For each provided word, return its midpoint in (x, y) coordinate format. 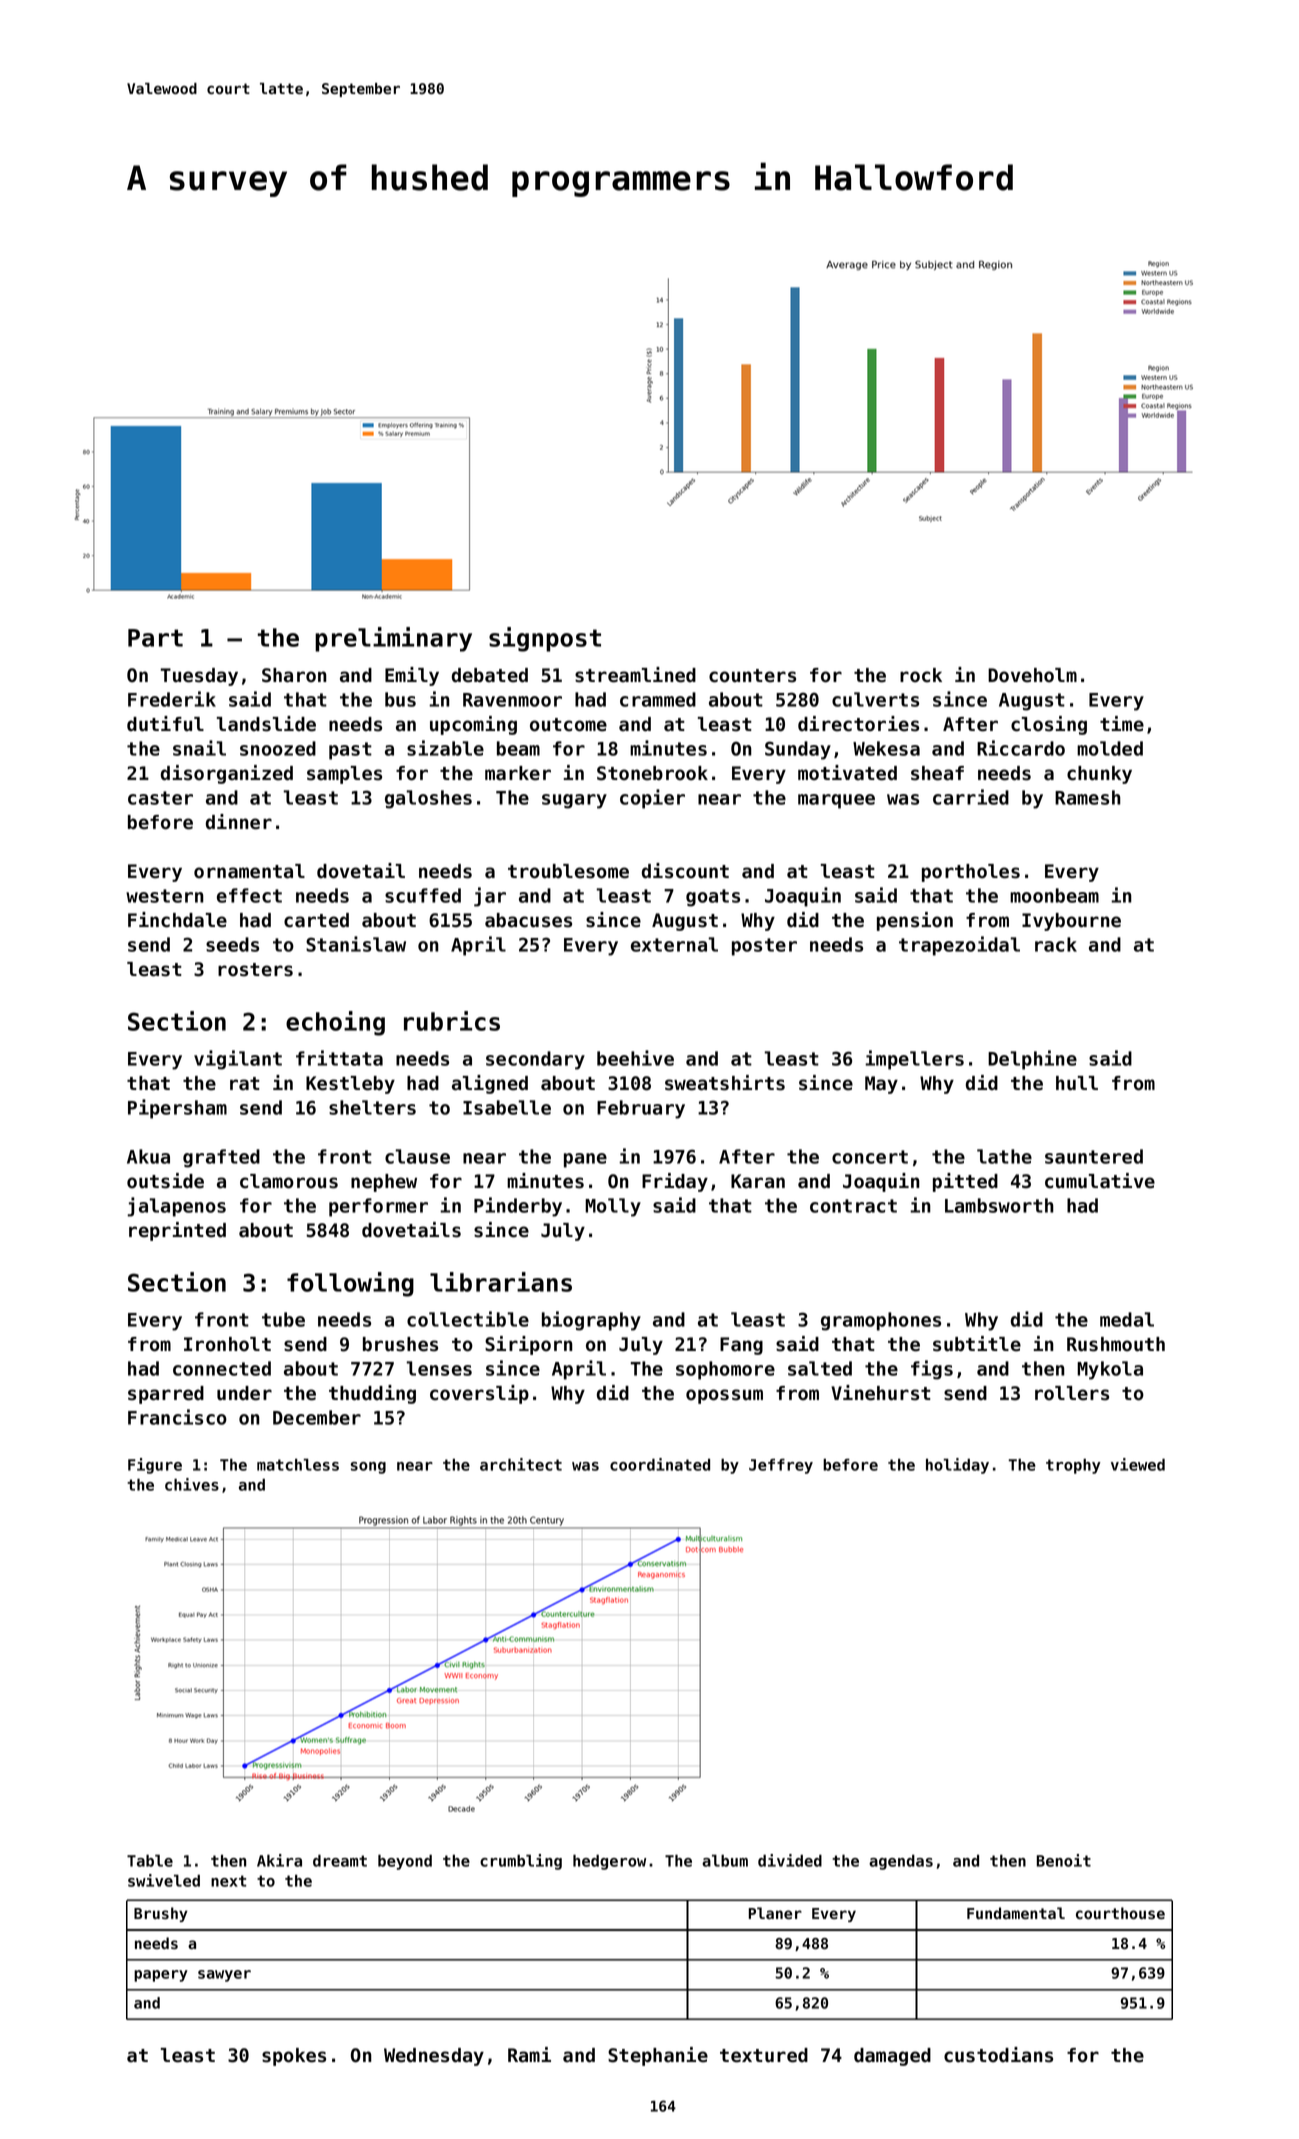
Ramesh (1088, 797)
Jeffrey (781, 1466)
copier (652, 799)
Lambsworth (999, 1205)
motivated (847, 773)
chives (192, 1484)
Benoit (1064, 1860)
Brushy (161, 1914)
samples (344, 775)
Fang (741, 1346)
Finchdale (177, 920)
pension (915, 921)
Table (150, 1860)
